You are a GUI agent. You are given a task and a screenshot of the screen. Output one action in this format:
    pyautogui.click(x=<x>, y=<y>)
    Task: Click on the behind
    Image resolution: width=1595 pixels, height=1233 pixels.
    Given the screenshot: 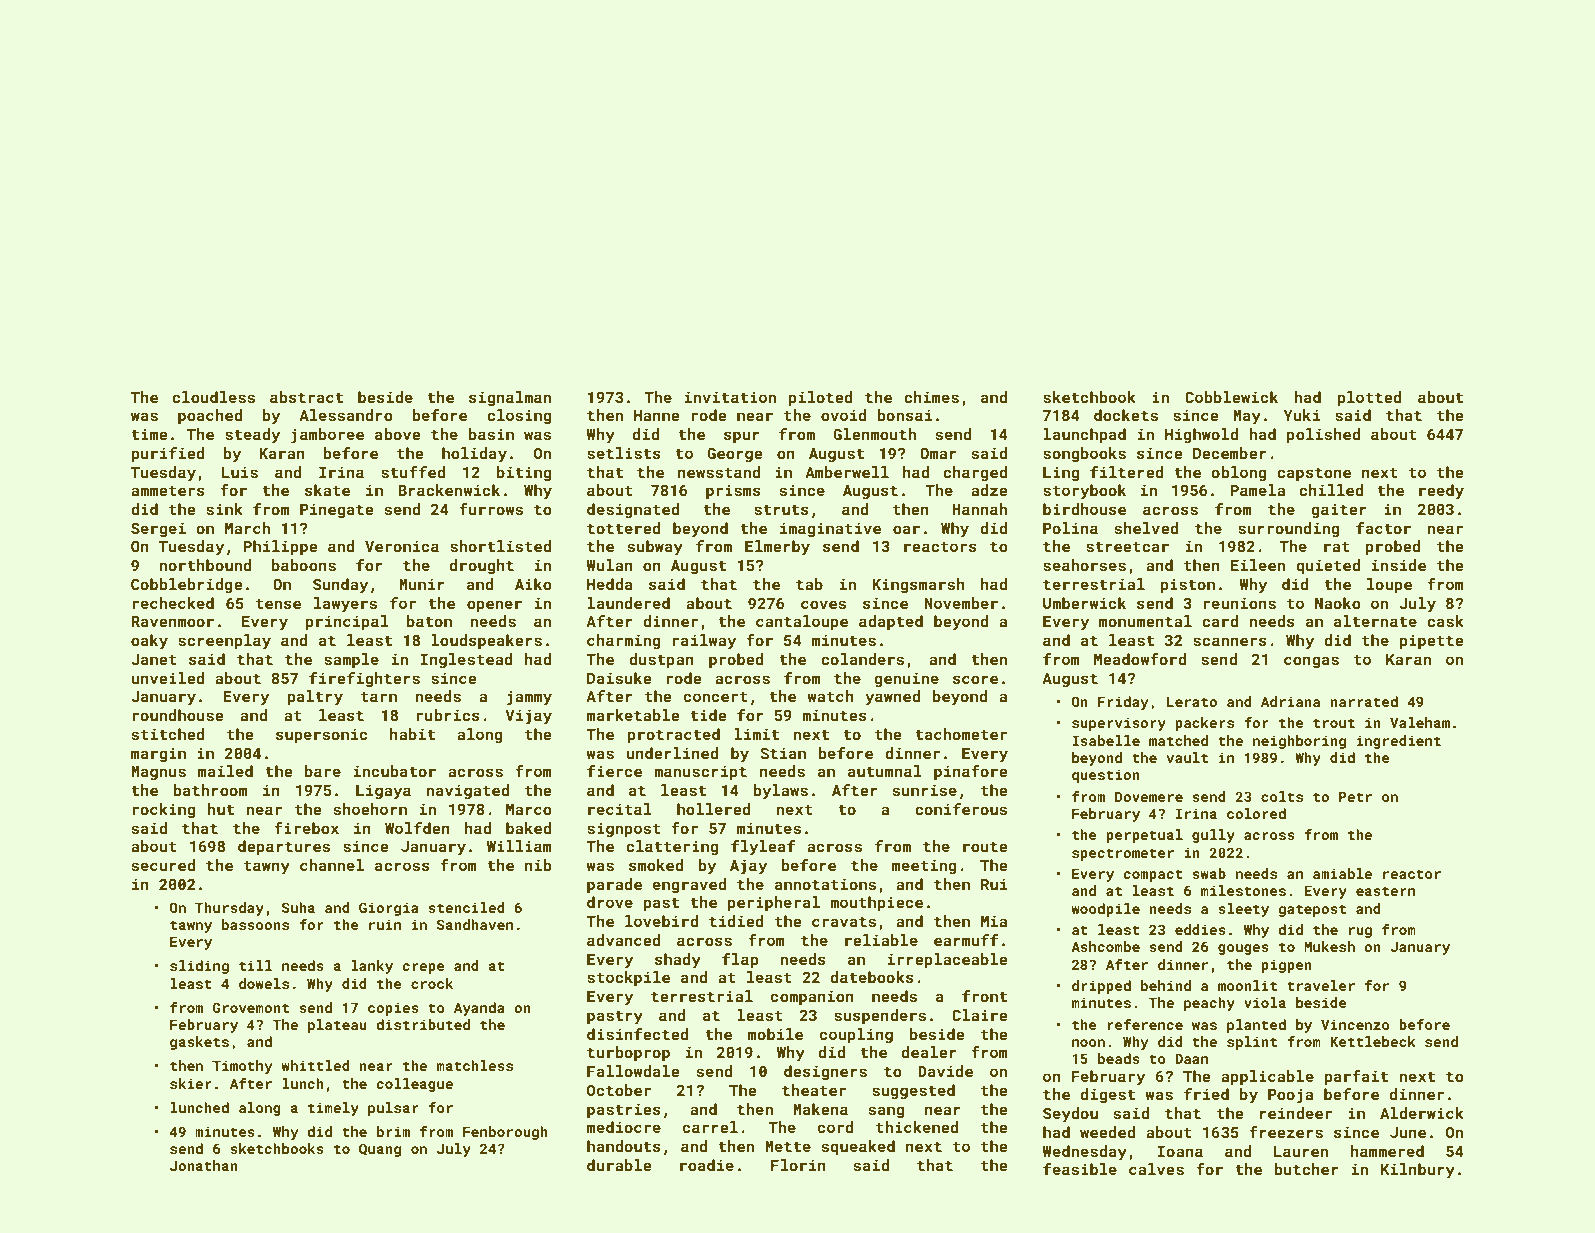 What is the action you would take?
    pyautogui.click(x=1166, y=985)
